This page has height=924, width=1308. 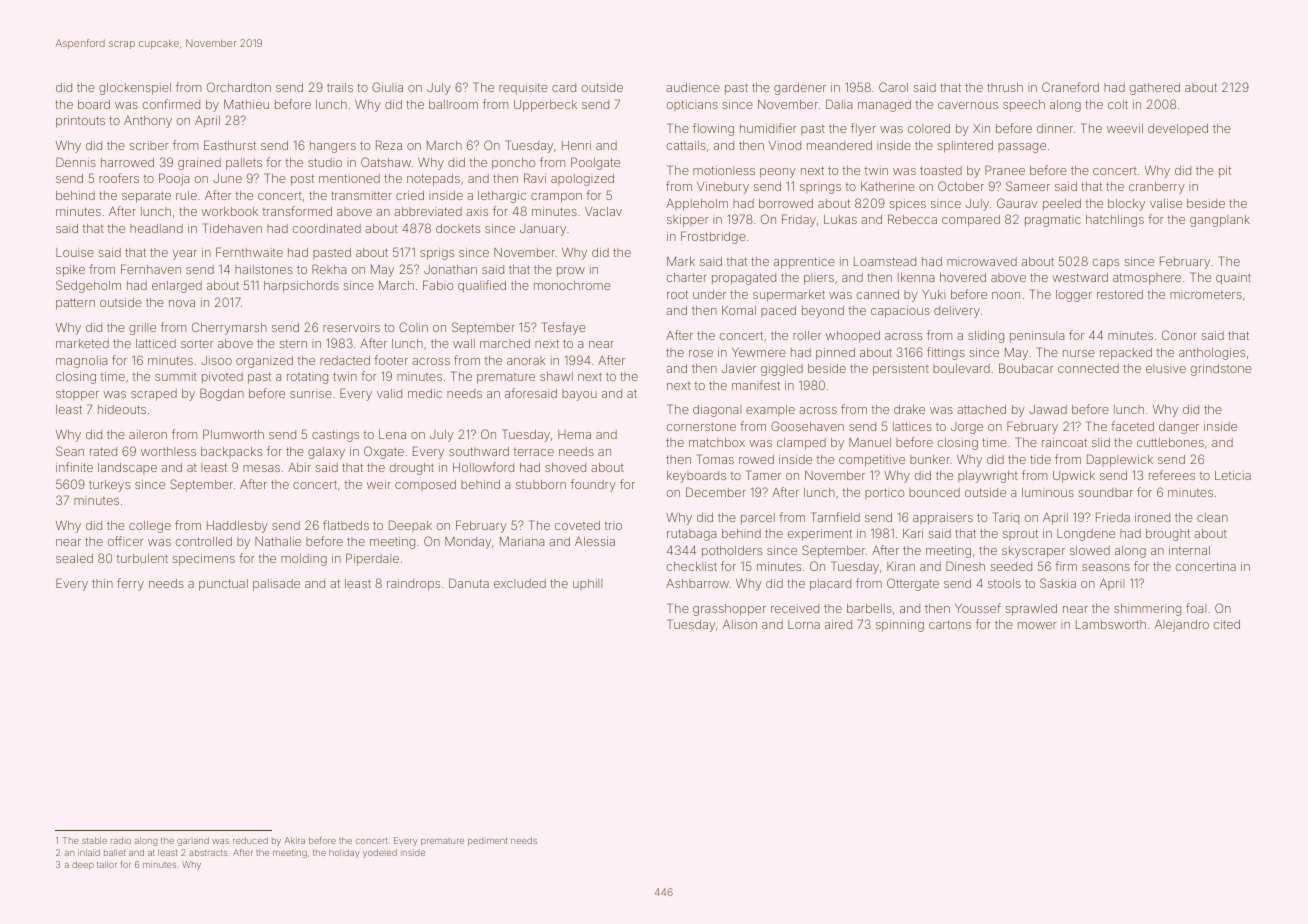 I want to click on reduced, so click(x=250, y=840).
